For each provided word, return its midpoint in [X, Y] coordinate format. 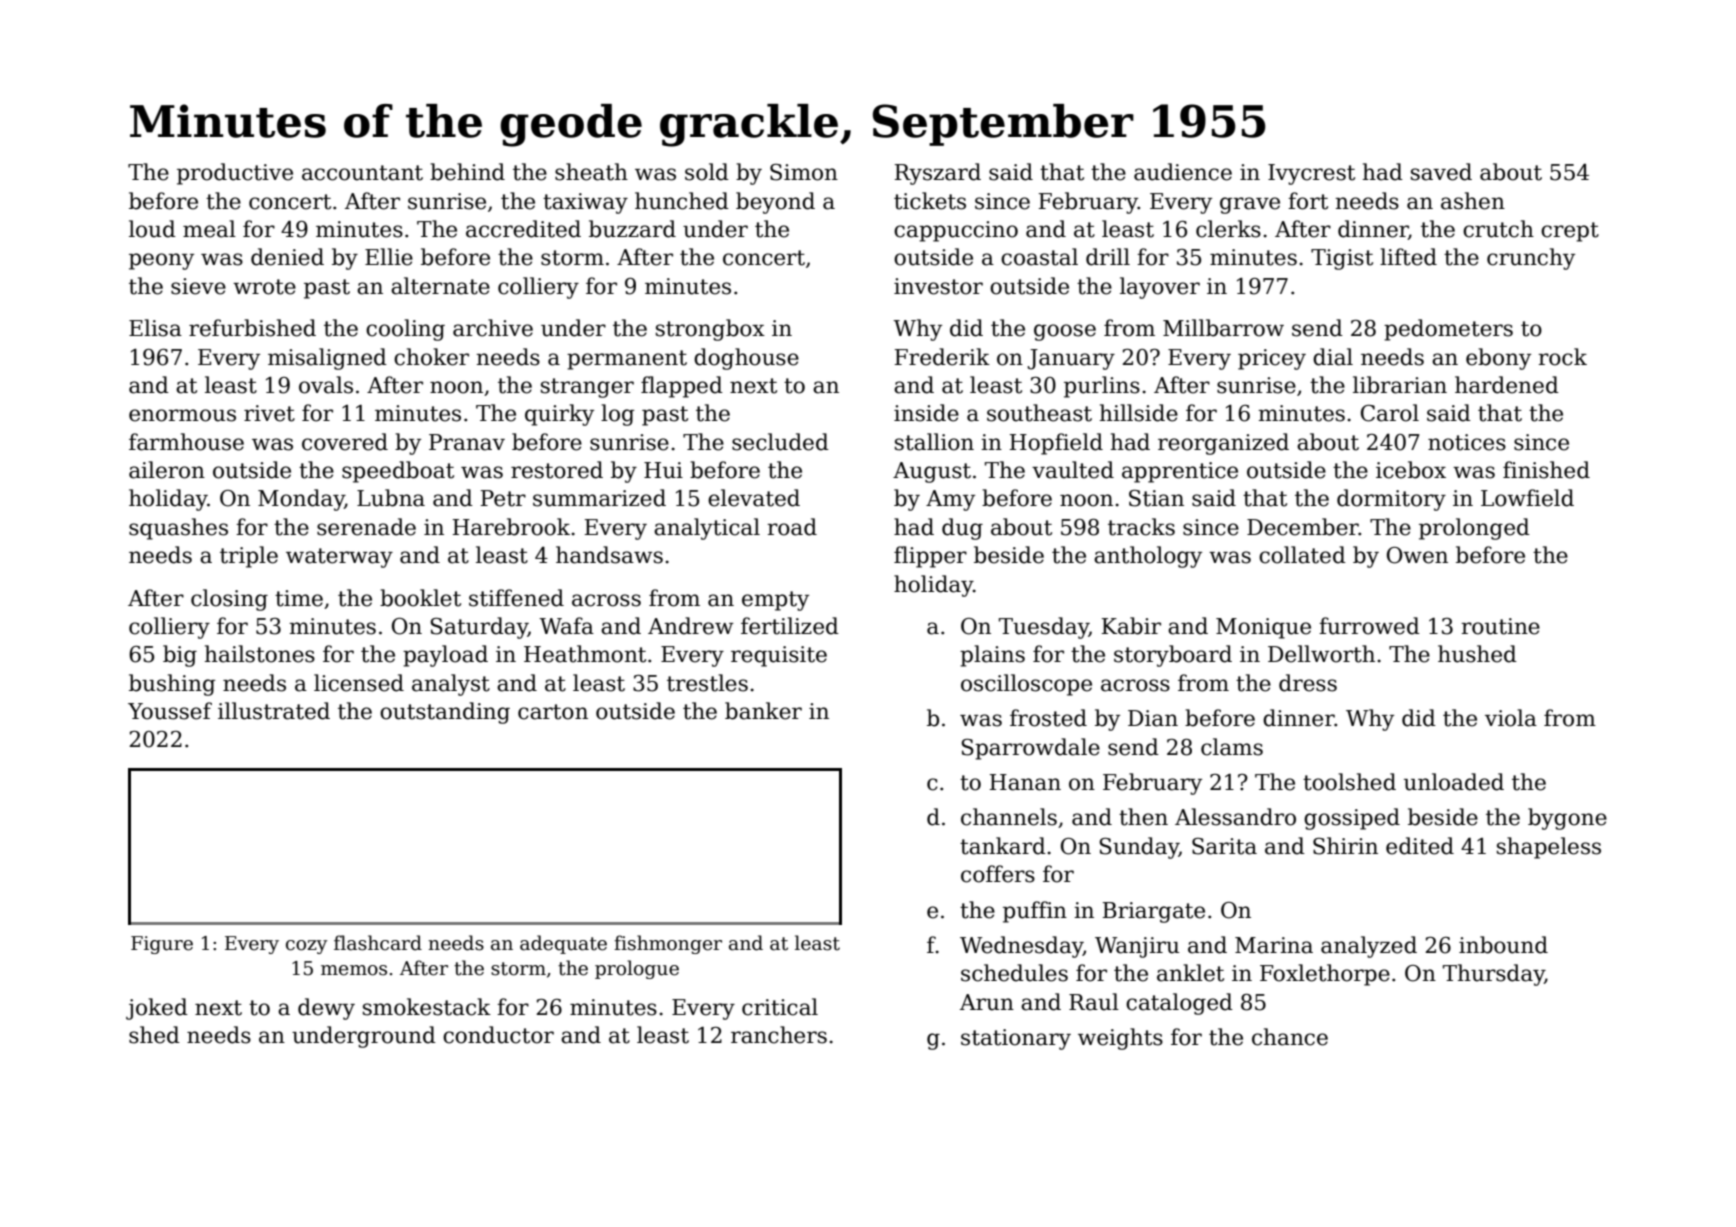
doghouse [746, 359]
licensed [359, 683]
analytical [707, 529]
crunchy [1531, 259]
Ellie [389, 257]
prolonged [1474, 529]
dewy [326, 1009]
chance [1290, 1037]
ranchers [779, 1035]
